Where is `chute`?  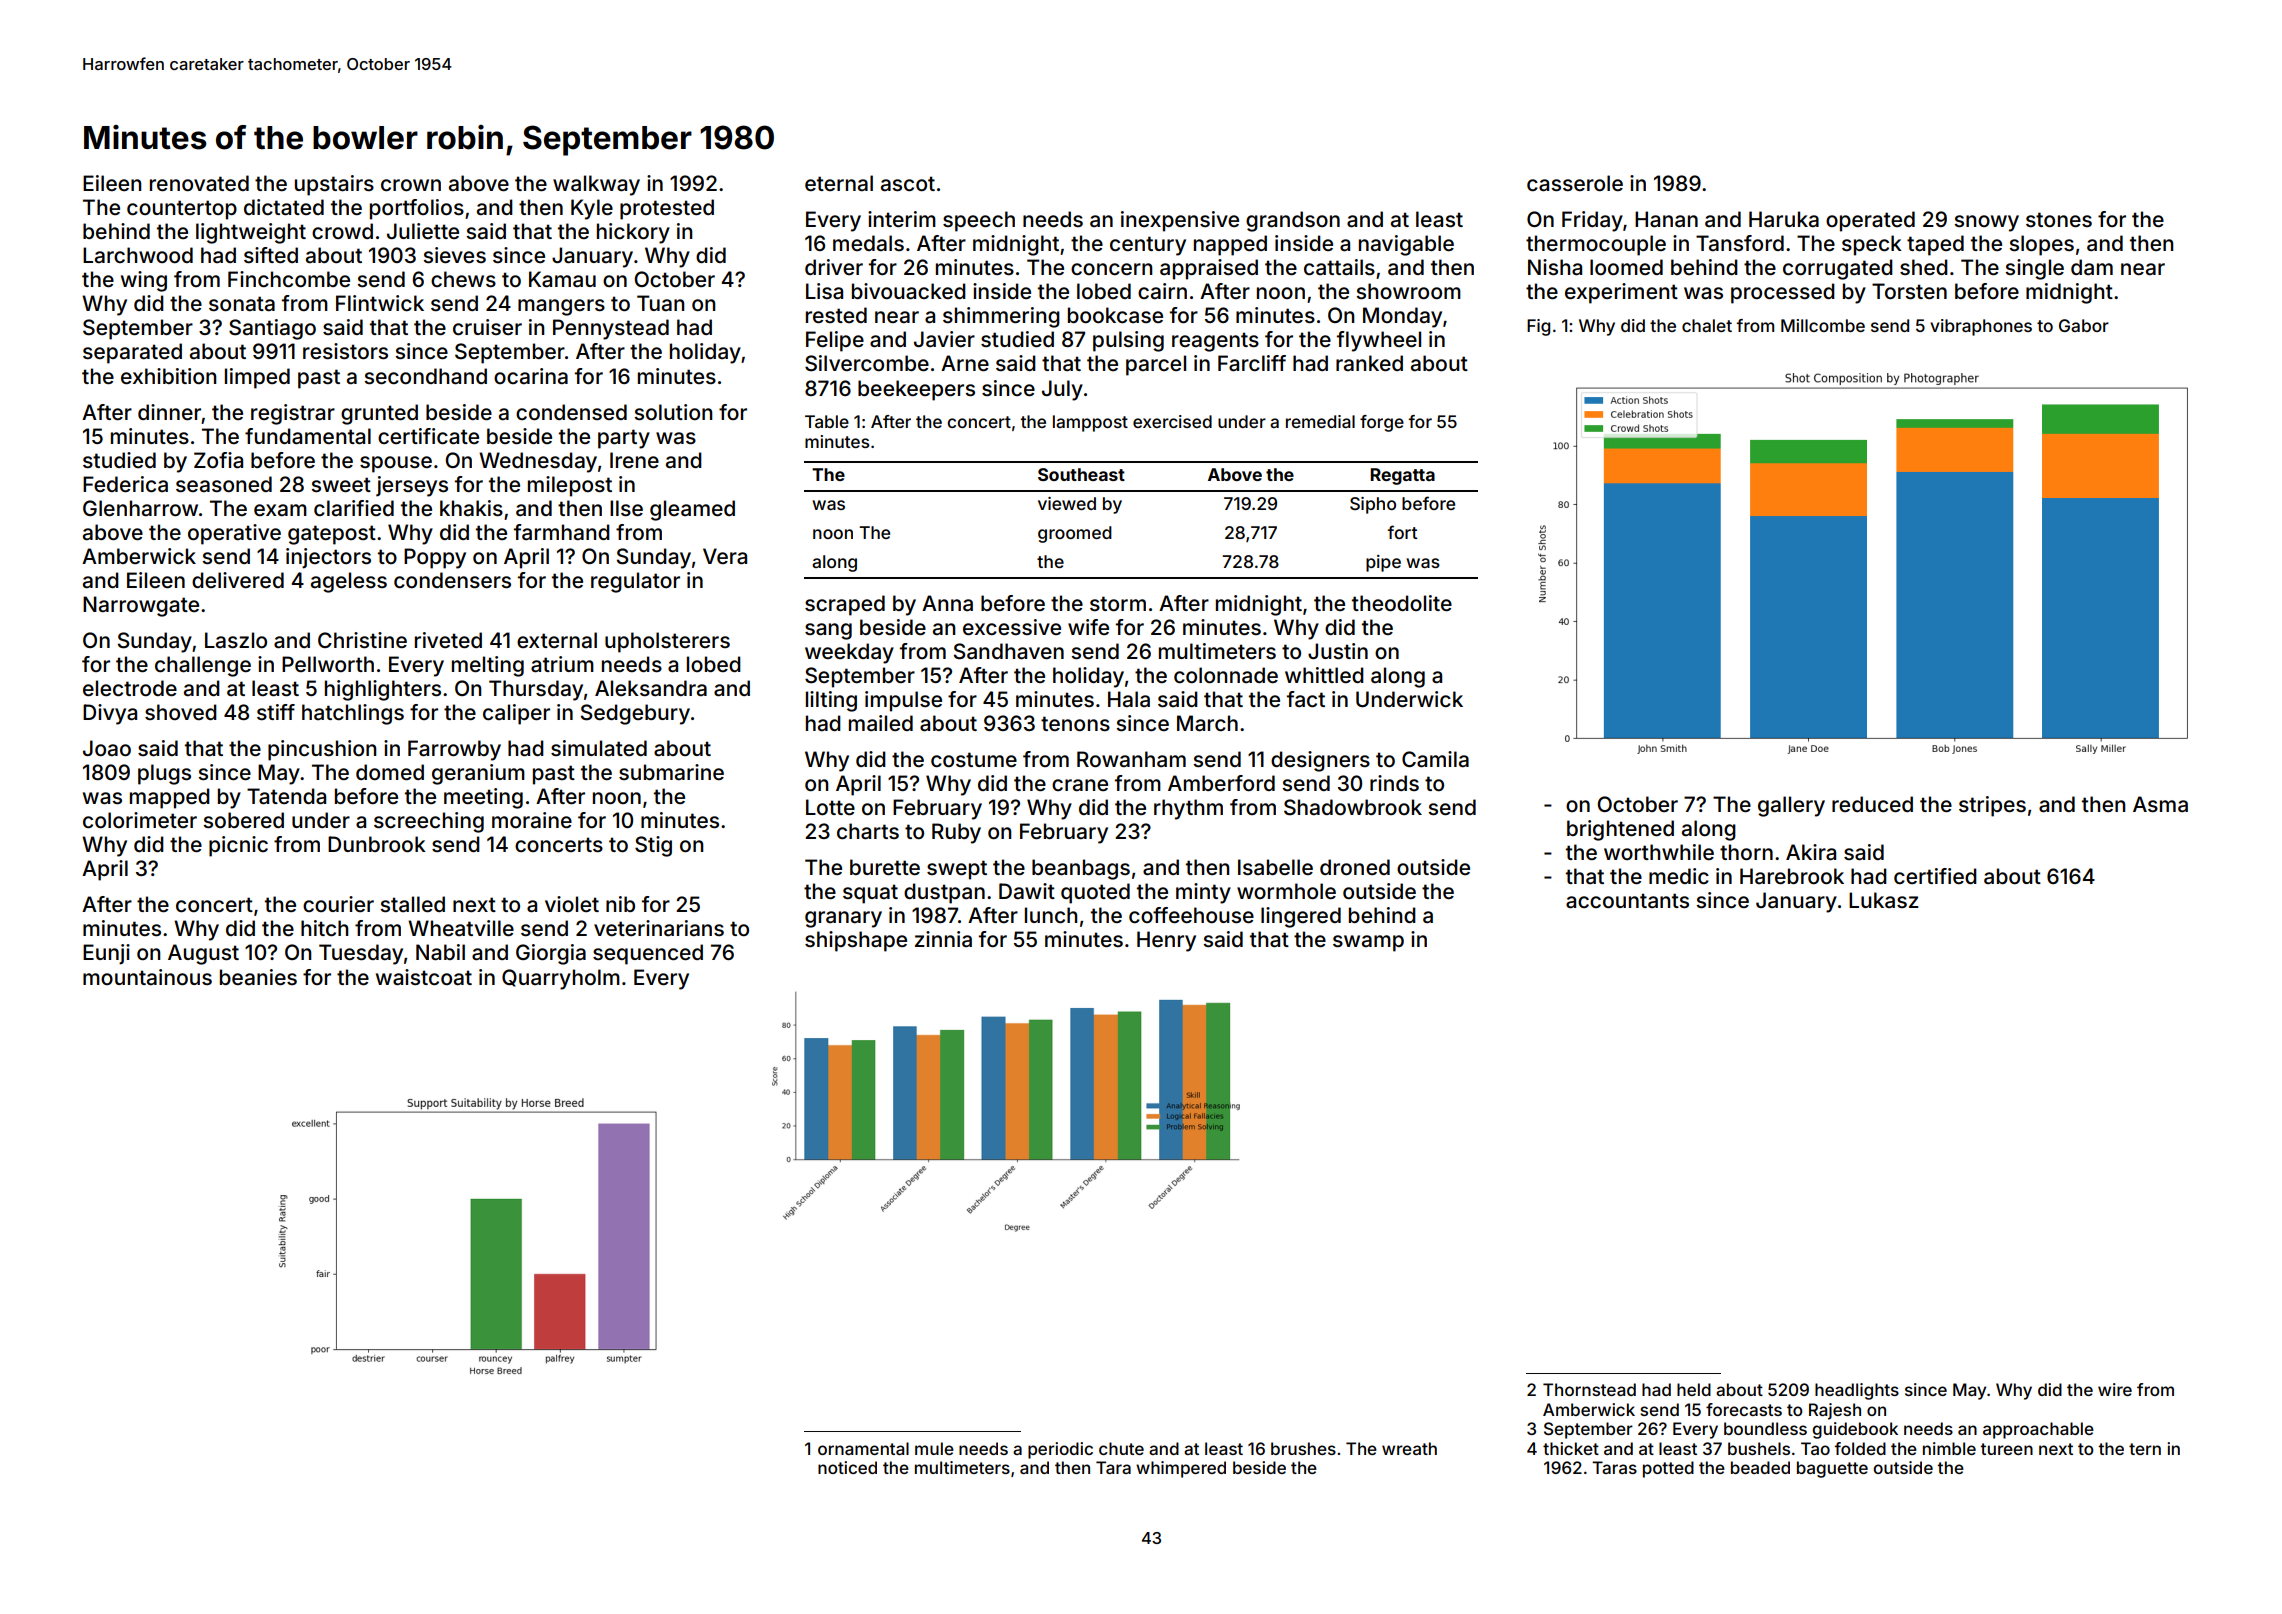 chute is located at coordinates (1121, 1448).
